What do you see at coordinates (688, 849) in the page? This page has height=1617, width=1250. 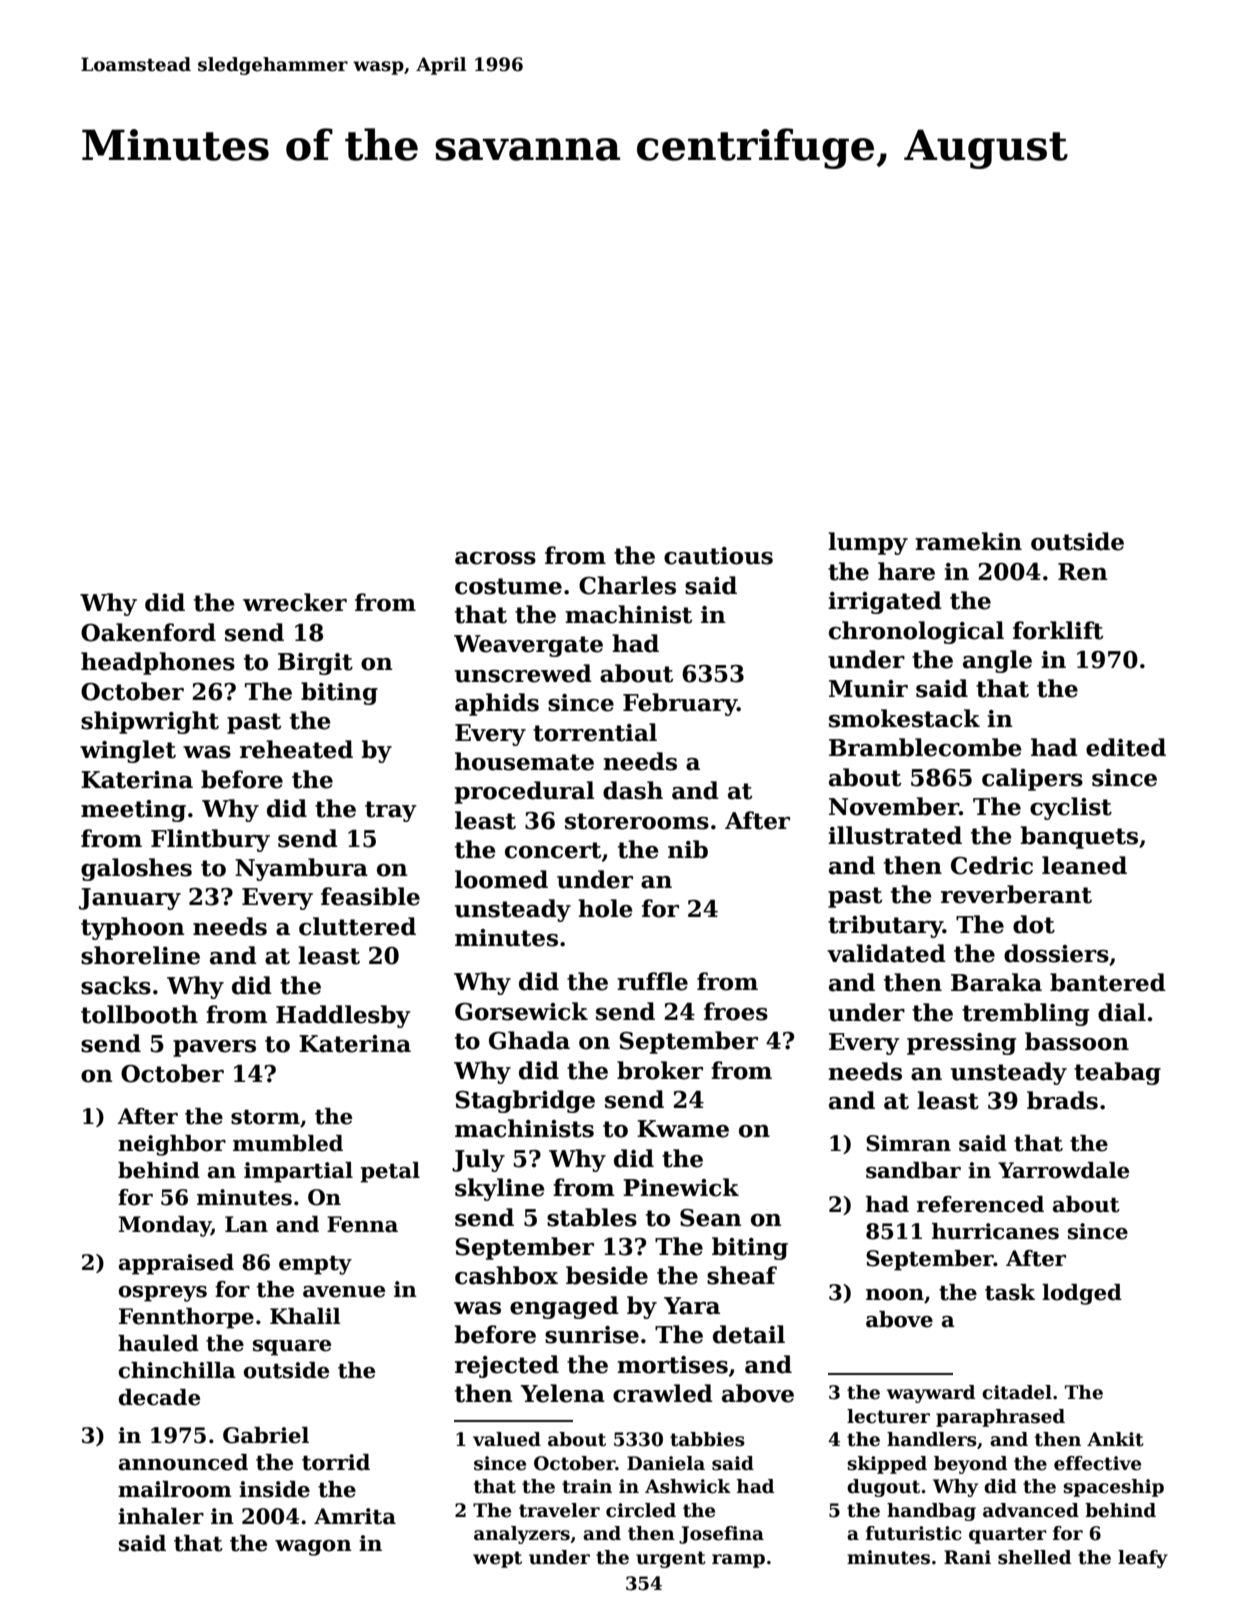 I see `nib` at bounding box center [688, 849].
